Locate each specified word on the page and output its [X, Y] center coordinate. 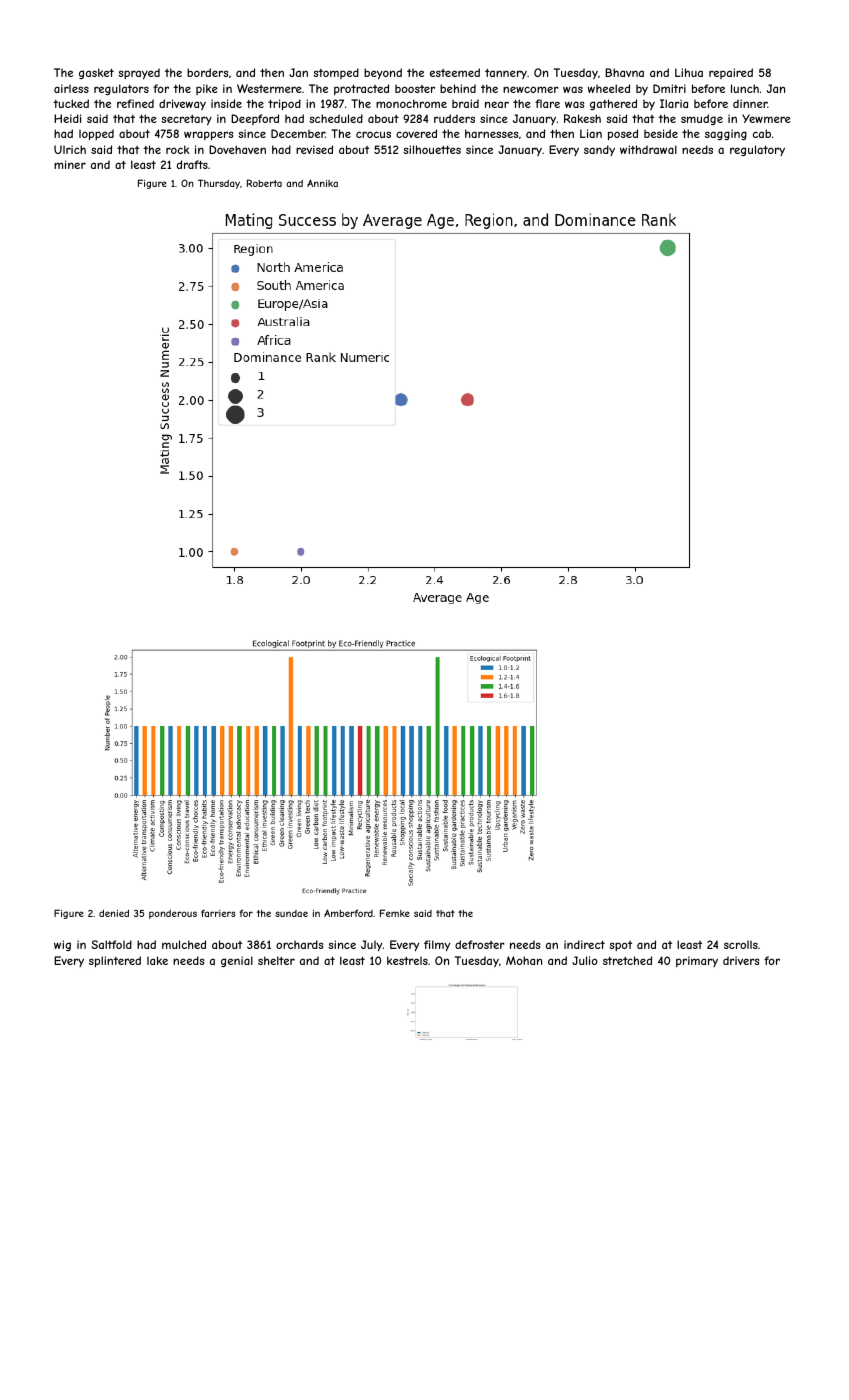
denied [114, 913]
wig [62, 945]
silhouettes [432, 149]
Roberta [264, 183]
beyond [383, 74]
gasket [96, 73]
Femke [395, 913]
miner [70, 164]
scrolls [741, 945]
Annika [322, 183]
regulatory [757, 150]
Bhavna [624, 72]
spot [620, 946]
